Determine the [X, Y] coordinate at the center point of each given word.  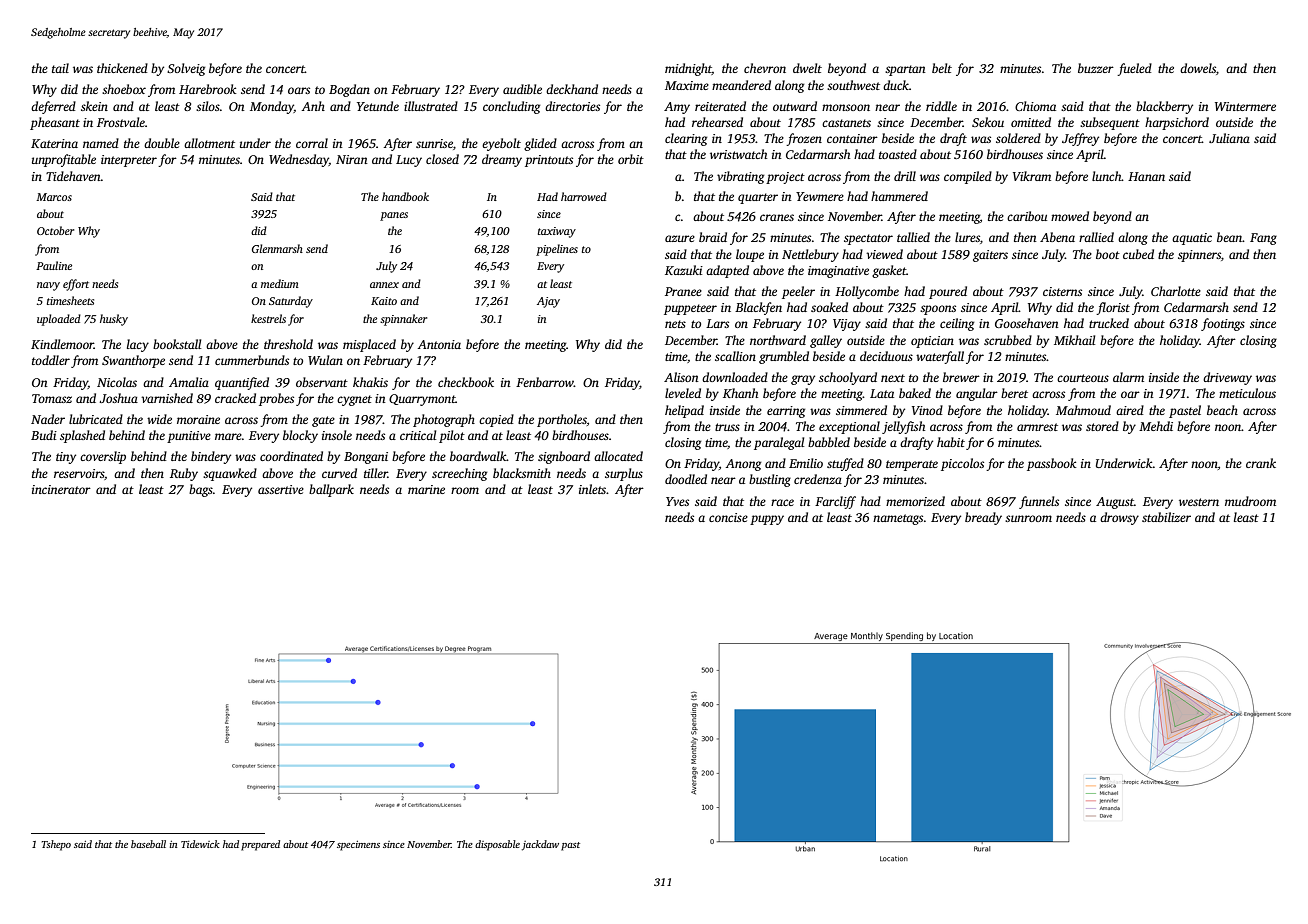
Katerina [54, 143]
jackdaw [540, 845]
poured [948, 292]
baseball [148, 844]
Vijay [847, 325]
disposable [497, 845]
